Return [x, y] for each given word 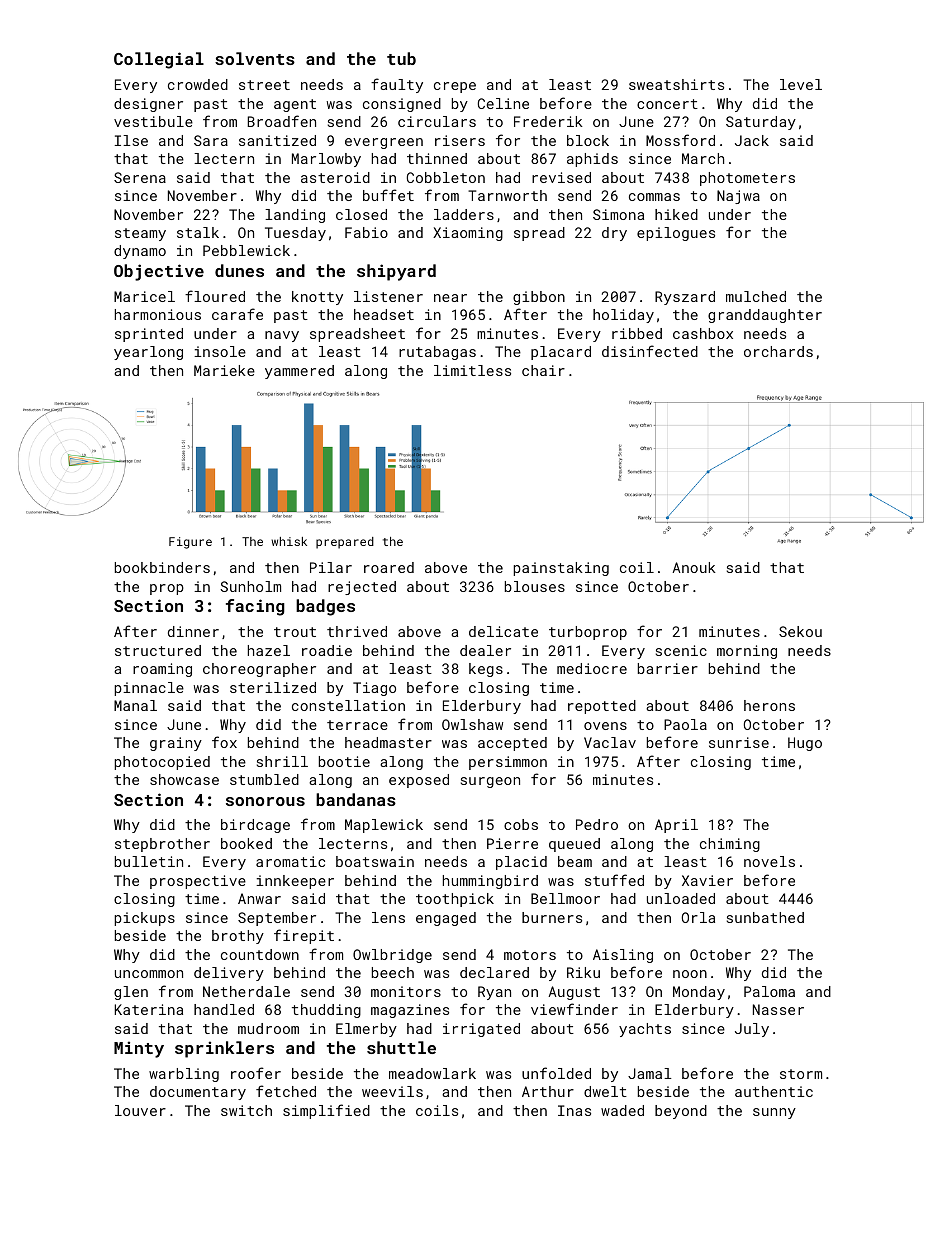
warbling [184, 1075]
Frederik [548, 121]
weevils [392, 1091]
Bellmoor [565, 898]
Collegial [159, 60]
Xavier [707, 880]
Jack [752, 140]
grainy [176, 744]
